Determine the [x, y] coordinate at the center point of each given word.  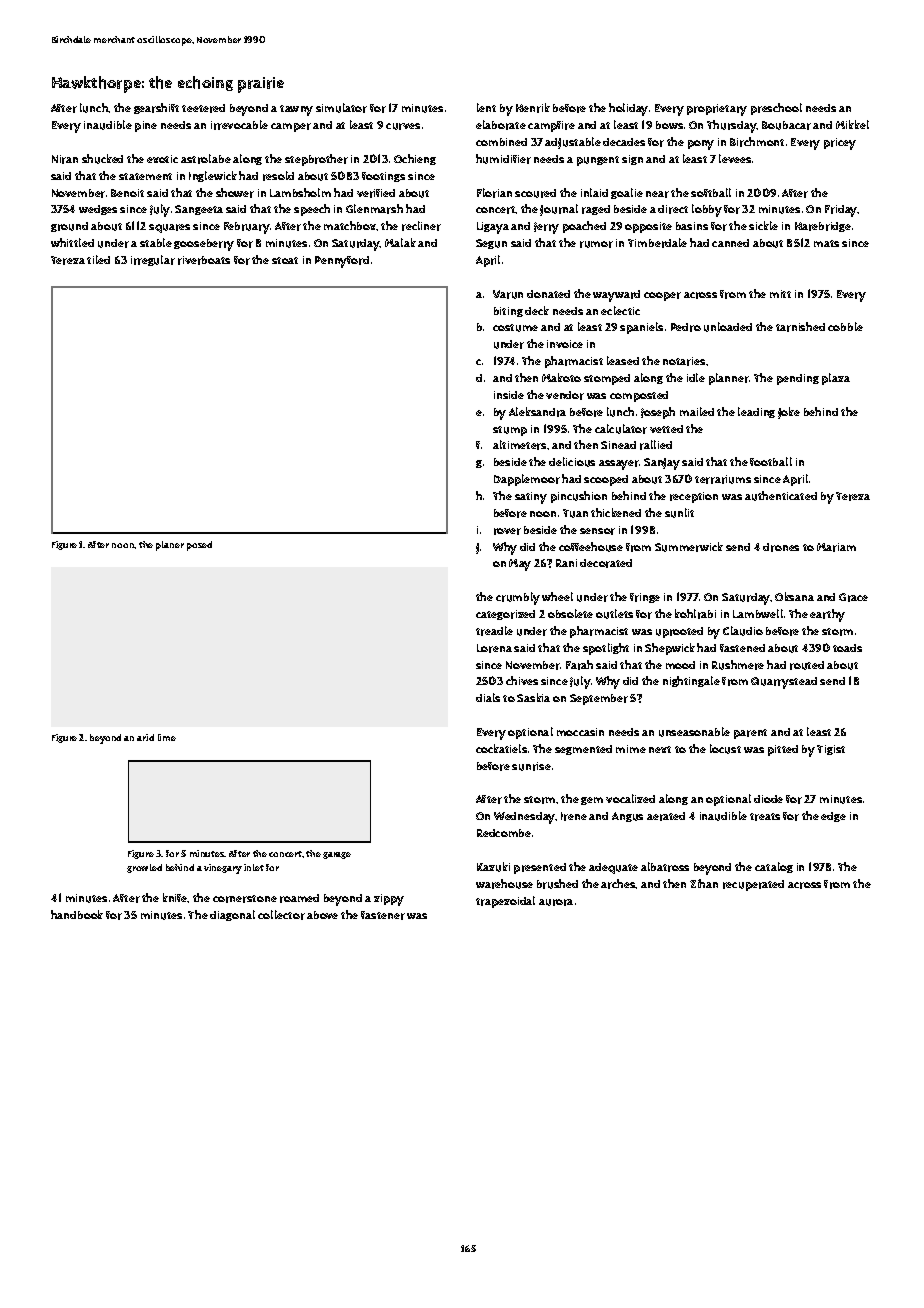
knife [175, 897]
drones [781, 547]
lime [167, 737]
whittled [72, 242]
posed [199, 546]
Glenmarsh [374, 209]
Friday [841, 211]
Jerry [546, 228]
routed [807, 665]
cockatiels [501, 748]
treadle [494, 631]
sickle [763, 225]
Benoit [127, 193]
